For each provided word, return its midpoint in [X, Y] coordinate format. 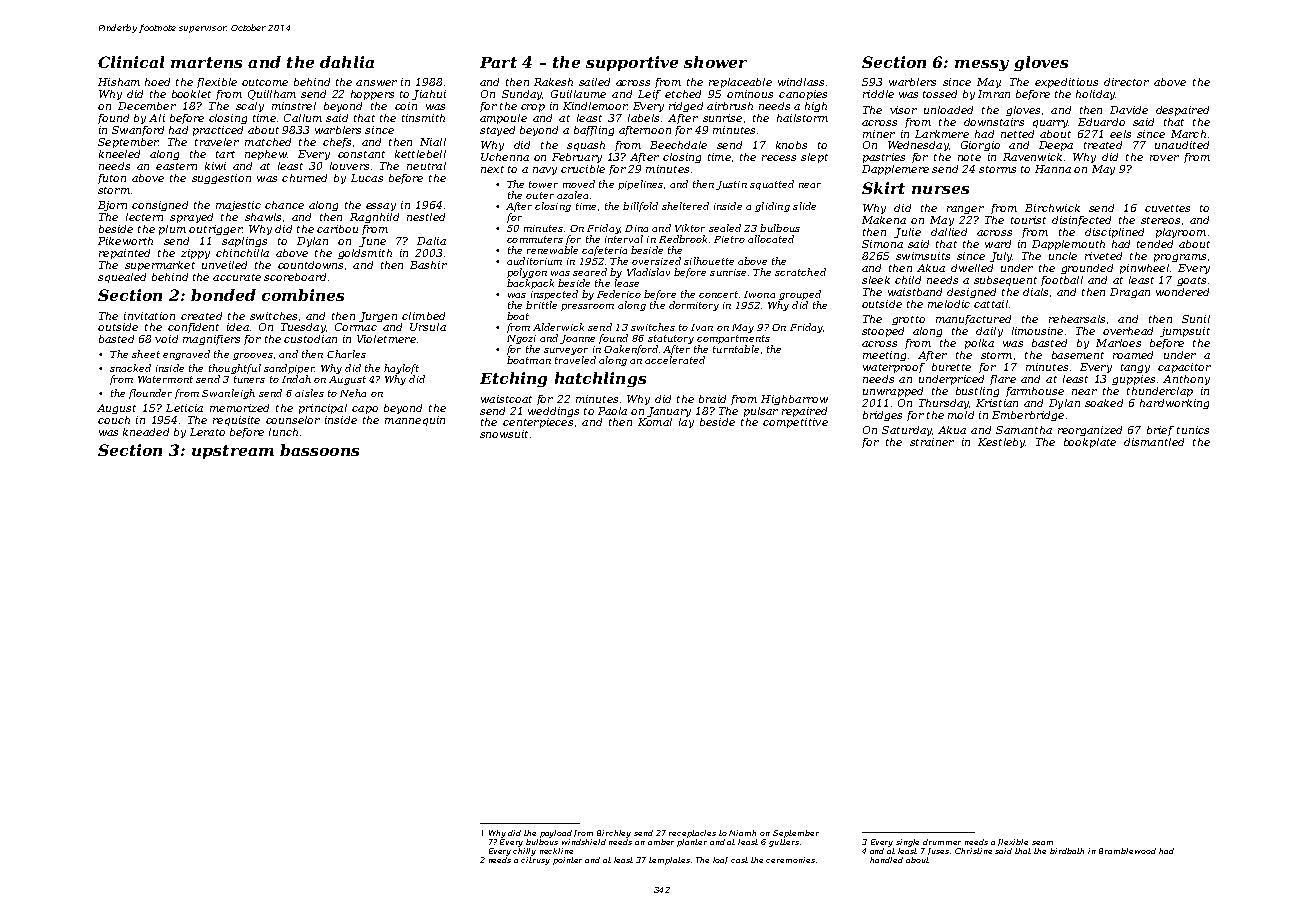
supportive [632, 63]
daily [989, 332]
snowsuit [504, 434]
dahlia [347, 62]
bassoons [319, 450]
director [1126, 82]
